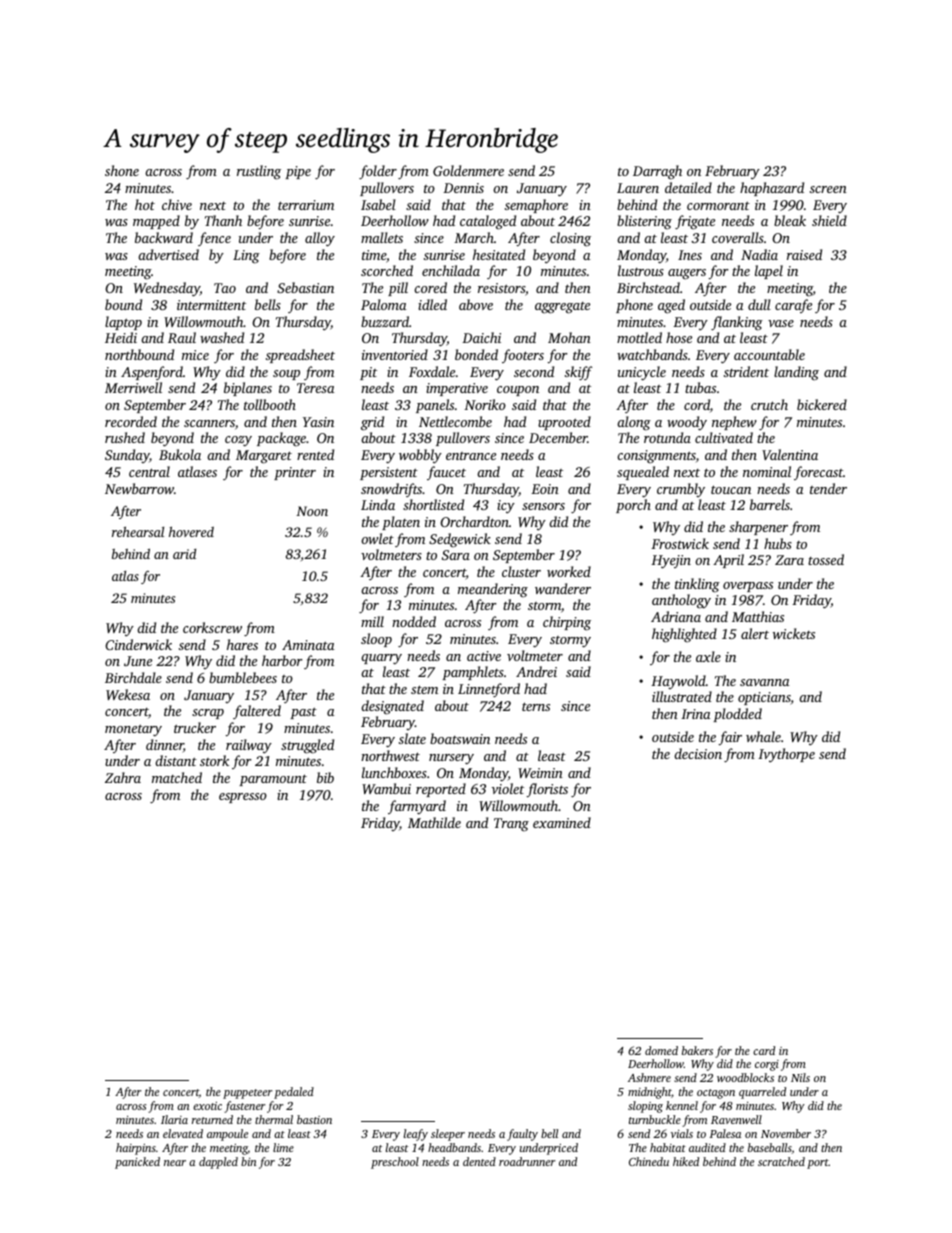  What do you see at coordinates (698, 753) in the screenshot?
I see `decision` at bounding box center [698, 753].
